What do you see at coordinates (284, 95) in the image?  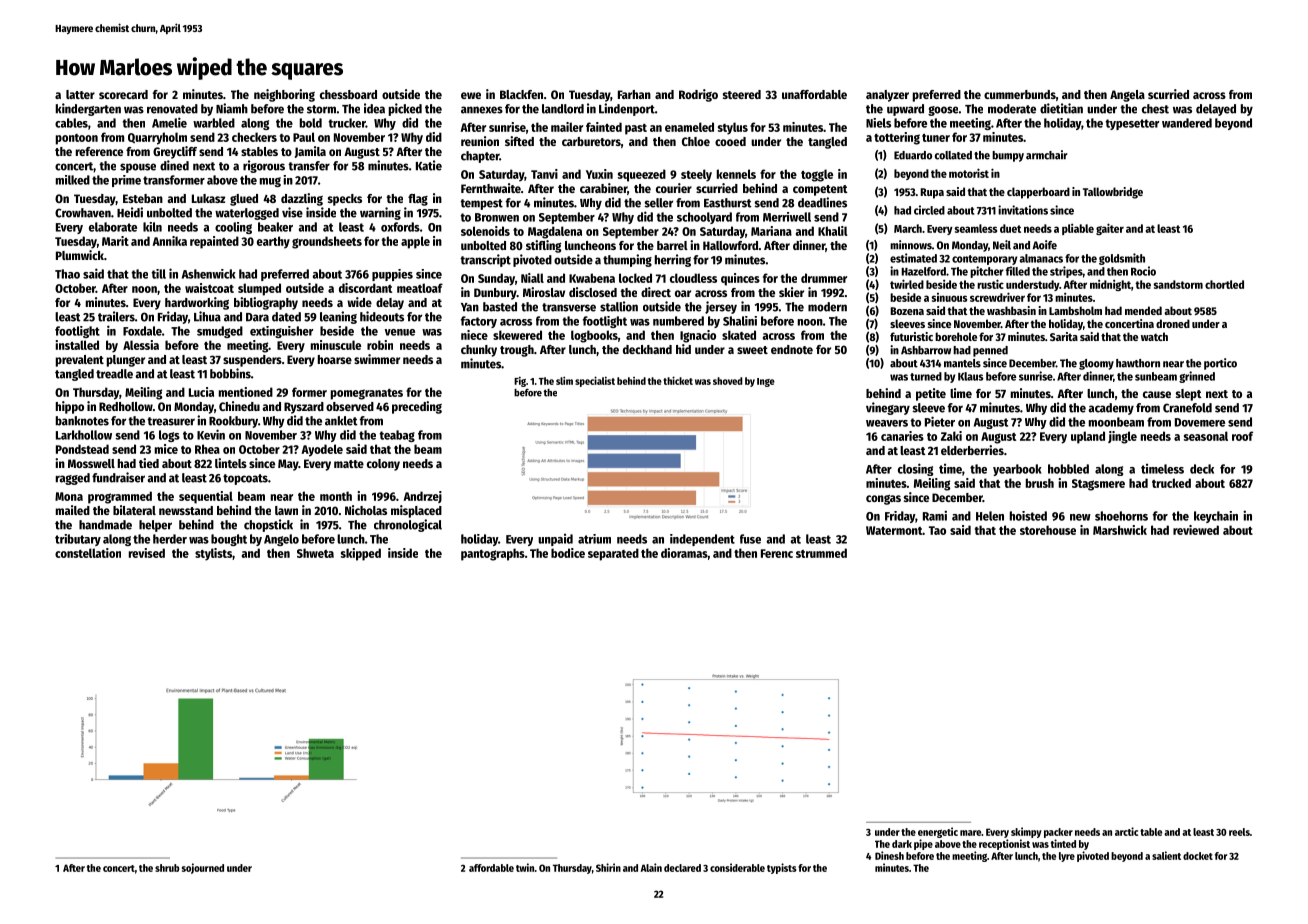 I see `neighboring` at bounding box center [284, 95].
